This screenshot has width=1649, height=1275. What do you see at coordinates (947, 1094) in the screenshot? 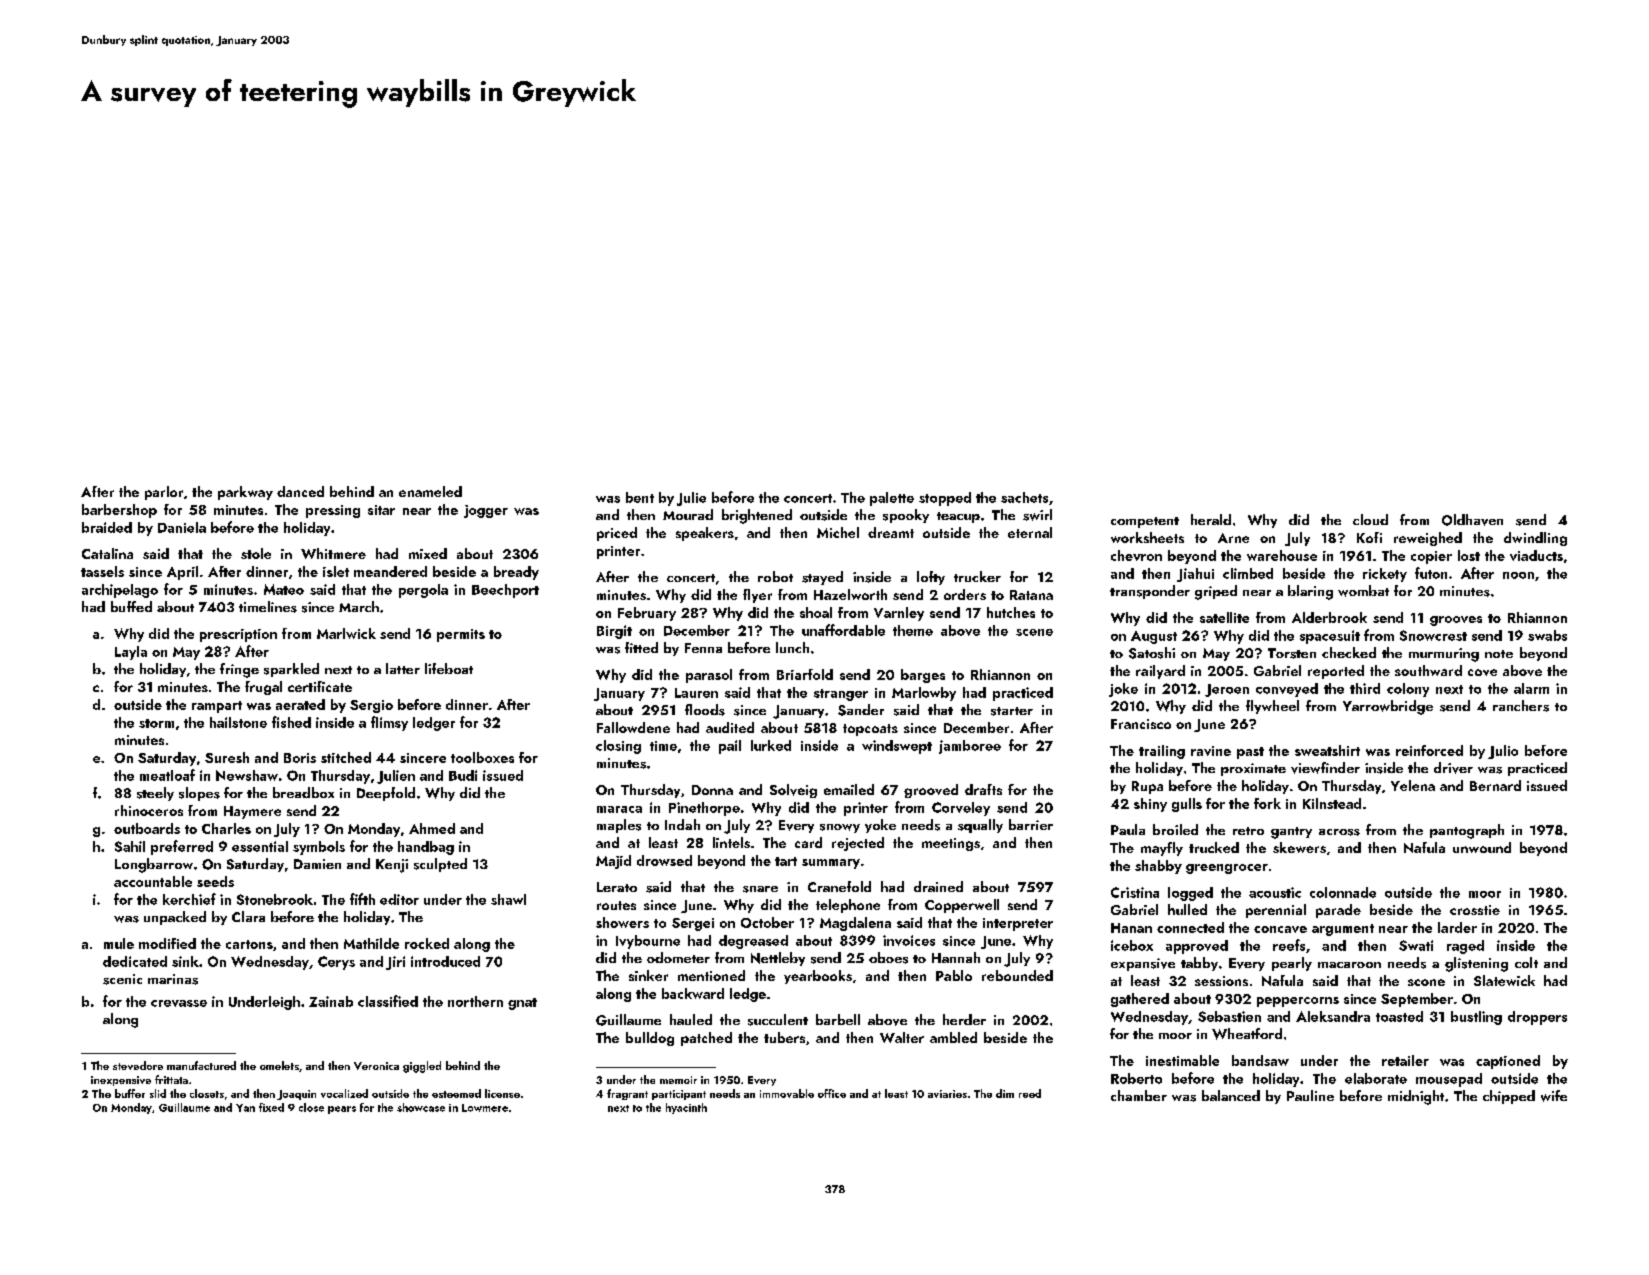
I see `aviaries` at bounding box center [947, 1094].
